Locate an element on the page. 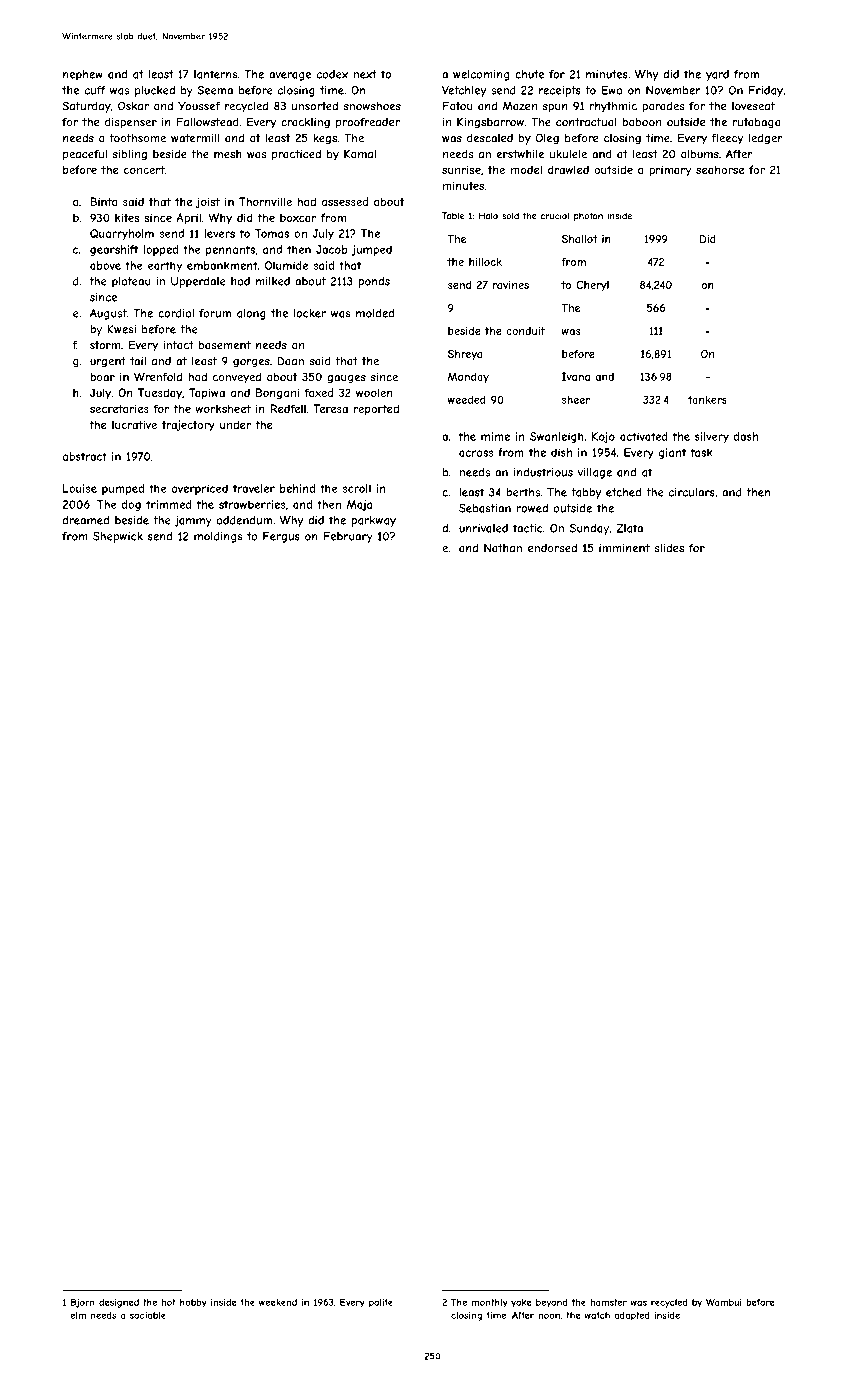 The width and height of the document is (849, 1400). Shepwick is located at coordinates (118, 537).
